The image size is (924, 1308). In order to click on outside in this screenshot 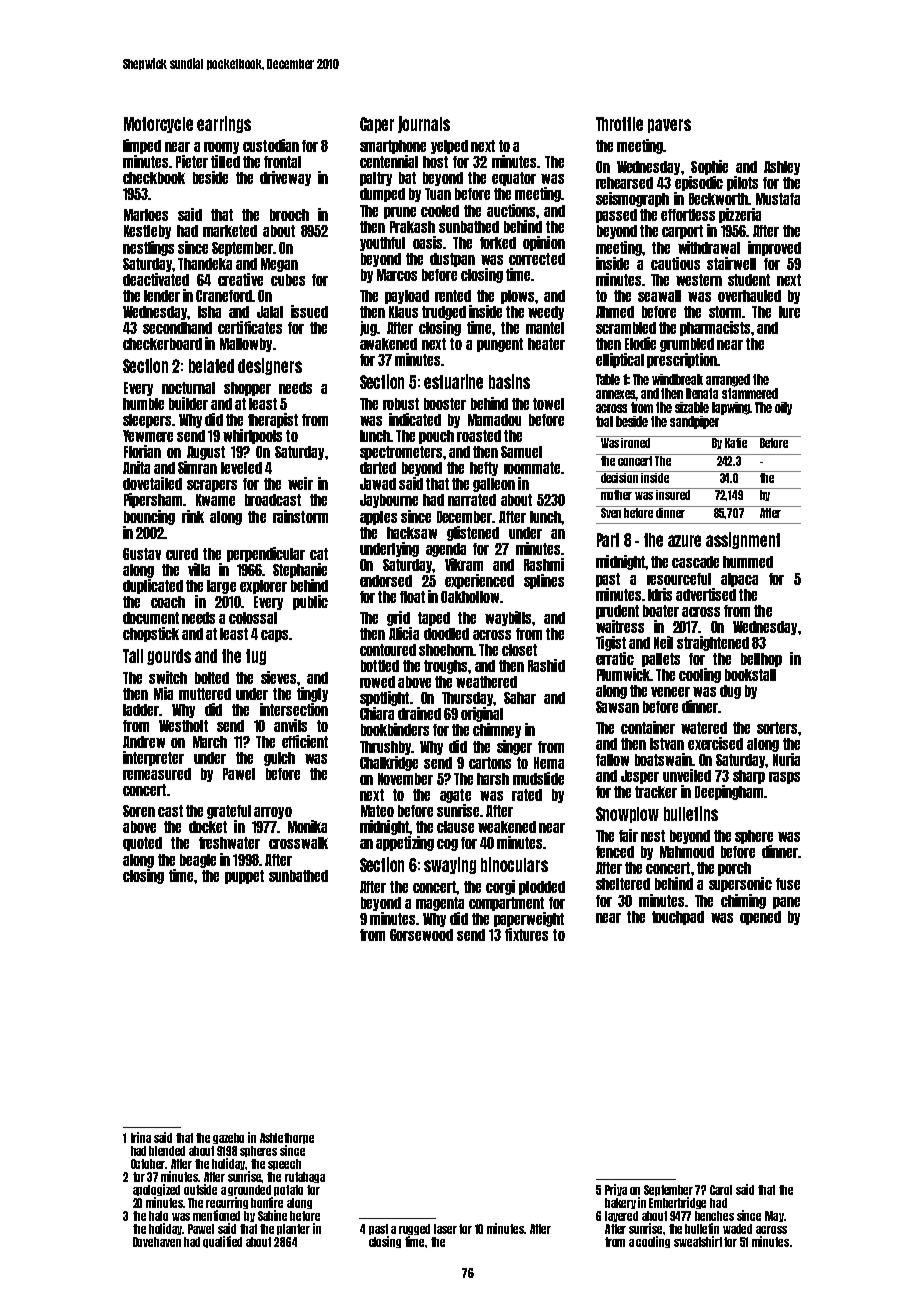, I will do `click(200, 1189)`.
